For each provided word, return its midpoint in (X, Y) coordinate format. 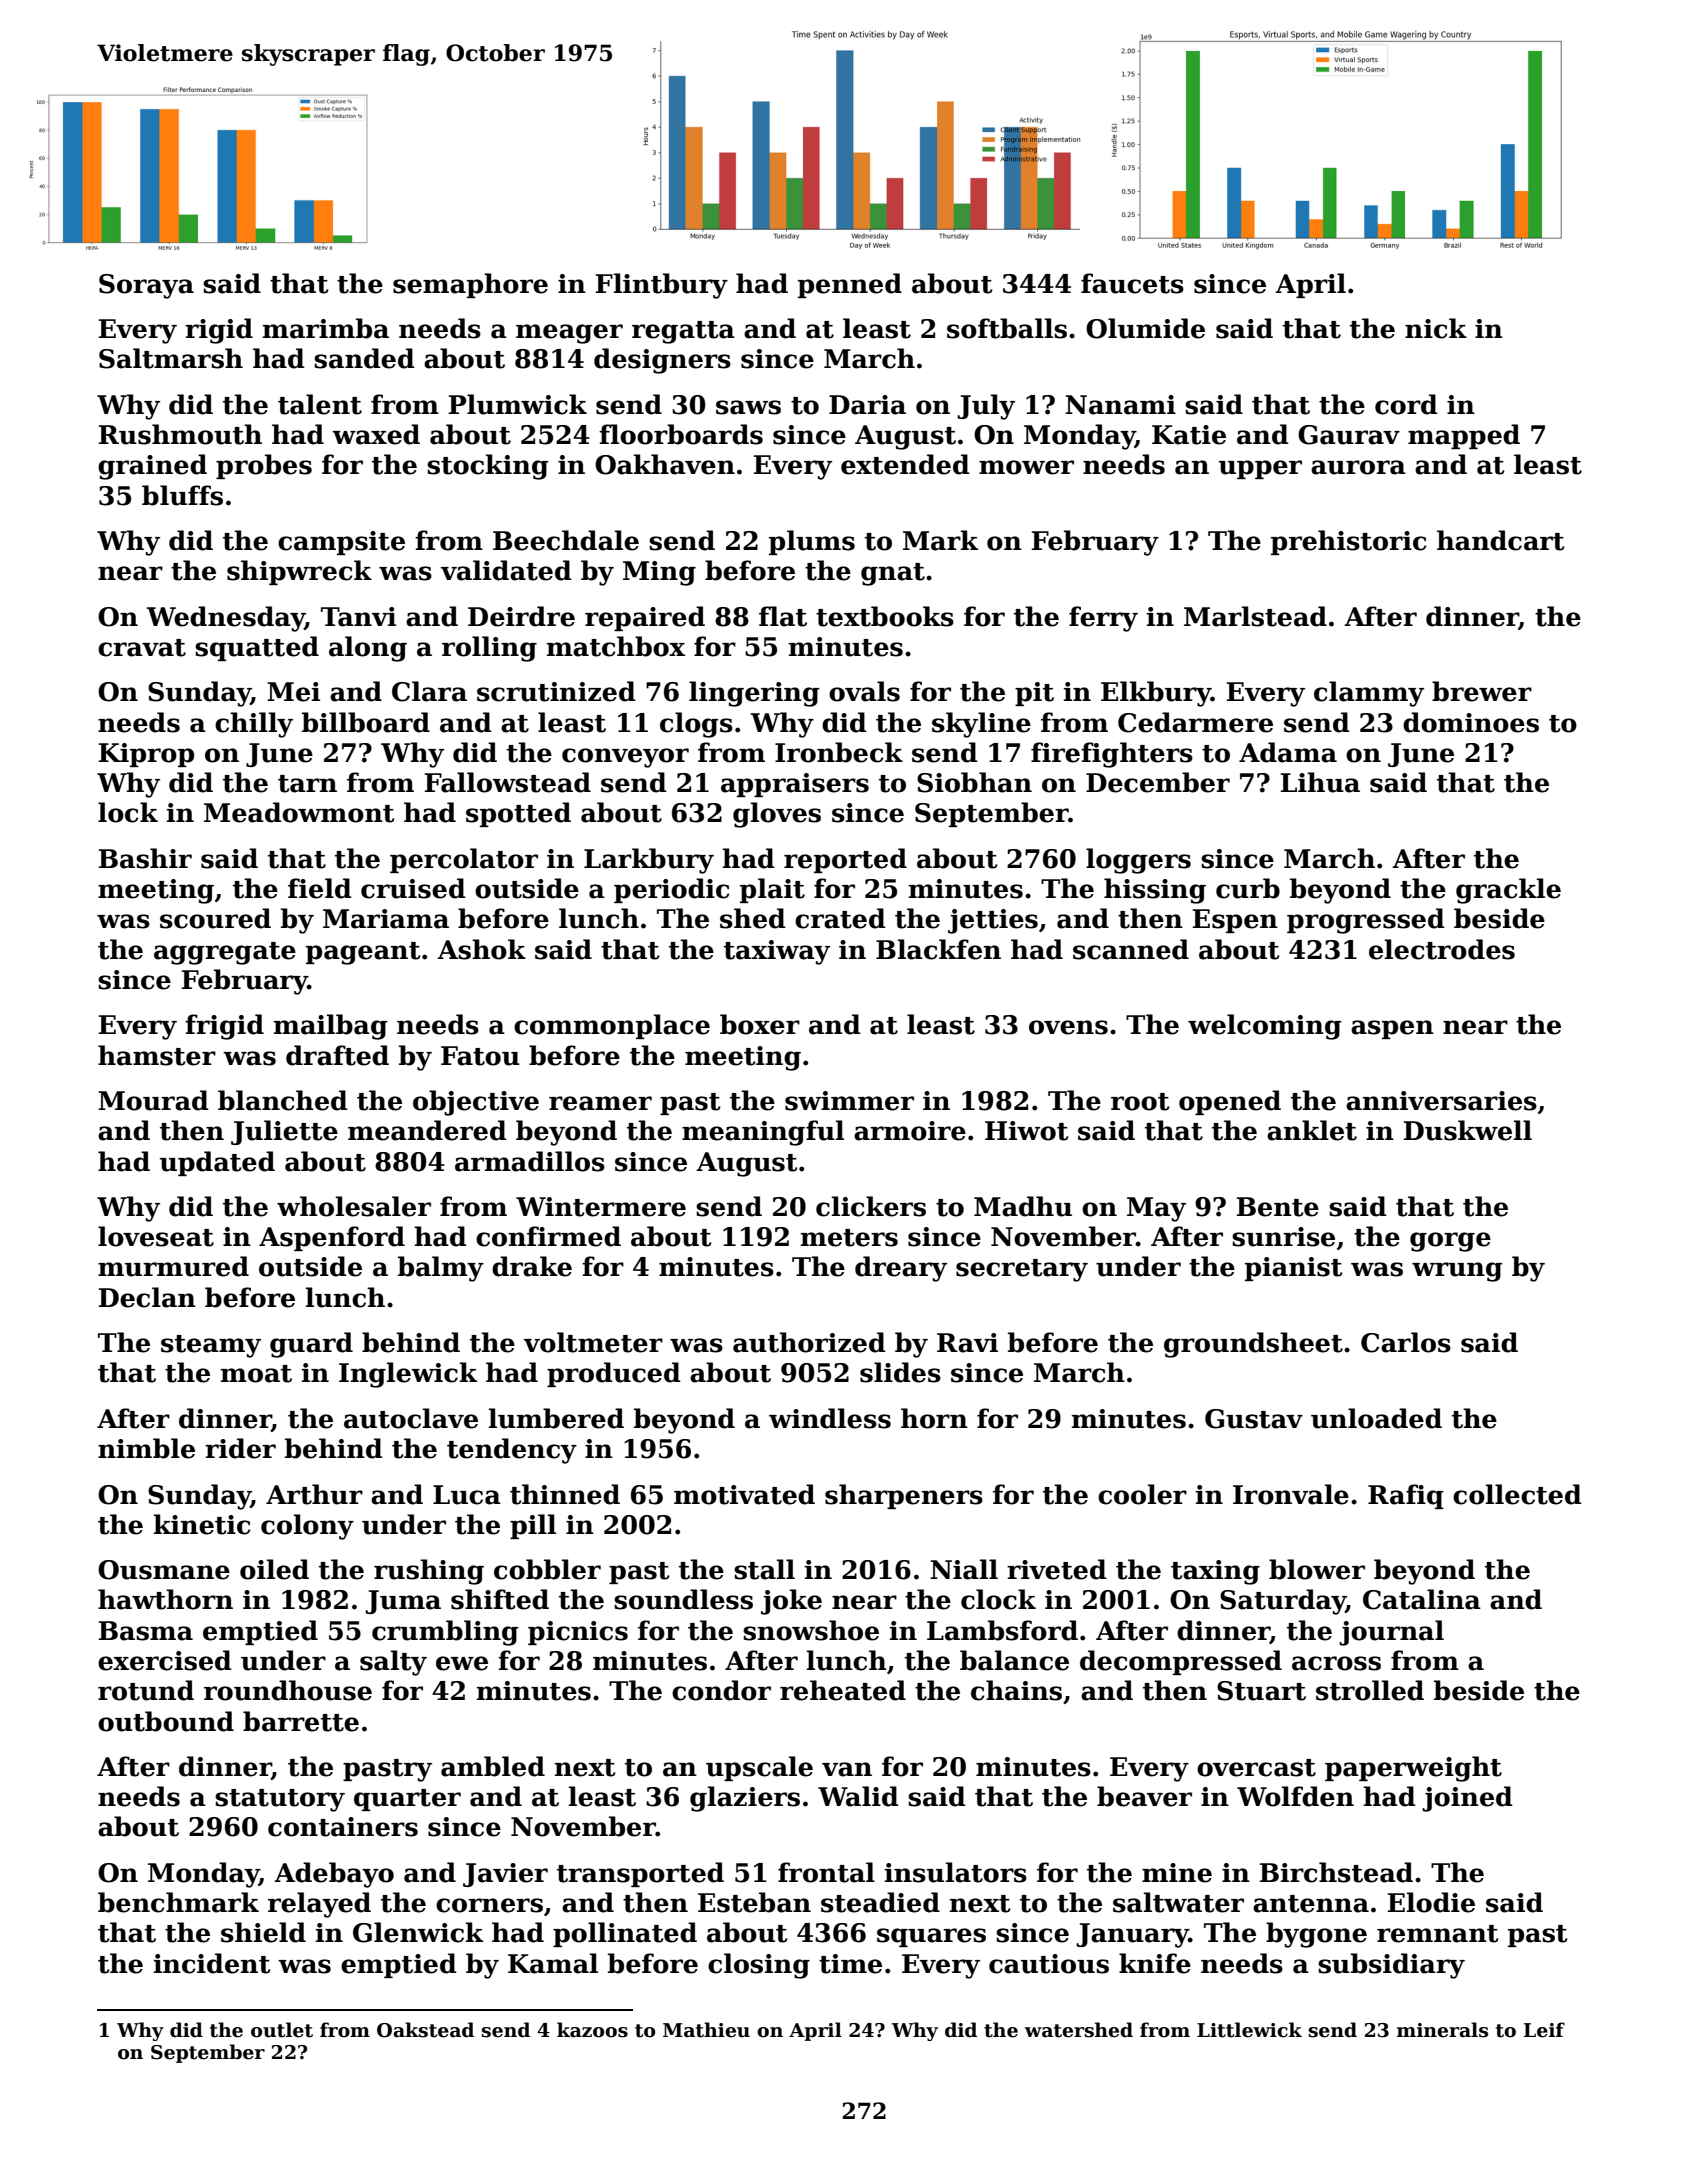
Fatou (480, 1056)
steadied (880, 1902)
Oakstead (425, 2030)
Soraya (146, 286)
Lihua (1320, 782)
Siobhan (974, 782)
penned (850, 285)
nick (1436, 328)
